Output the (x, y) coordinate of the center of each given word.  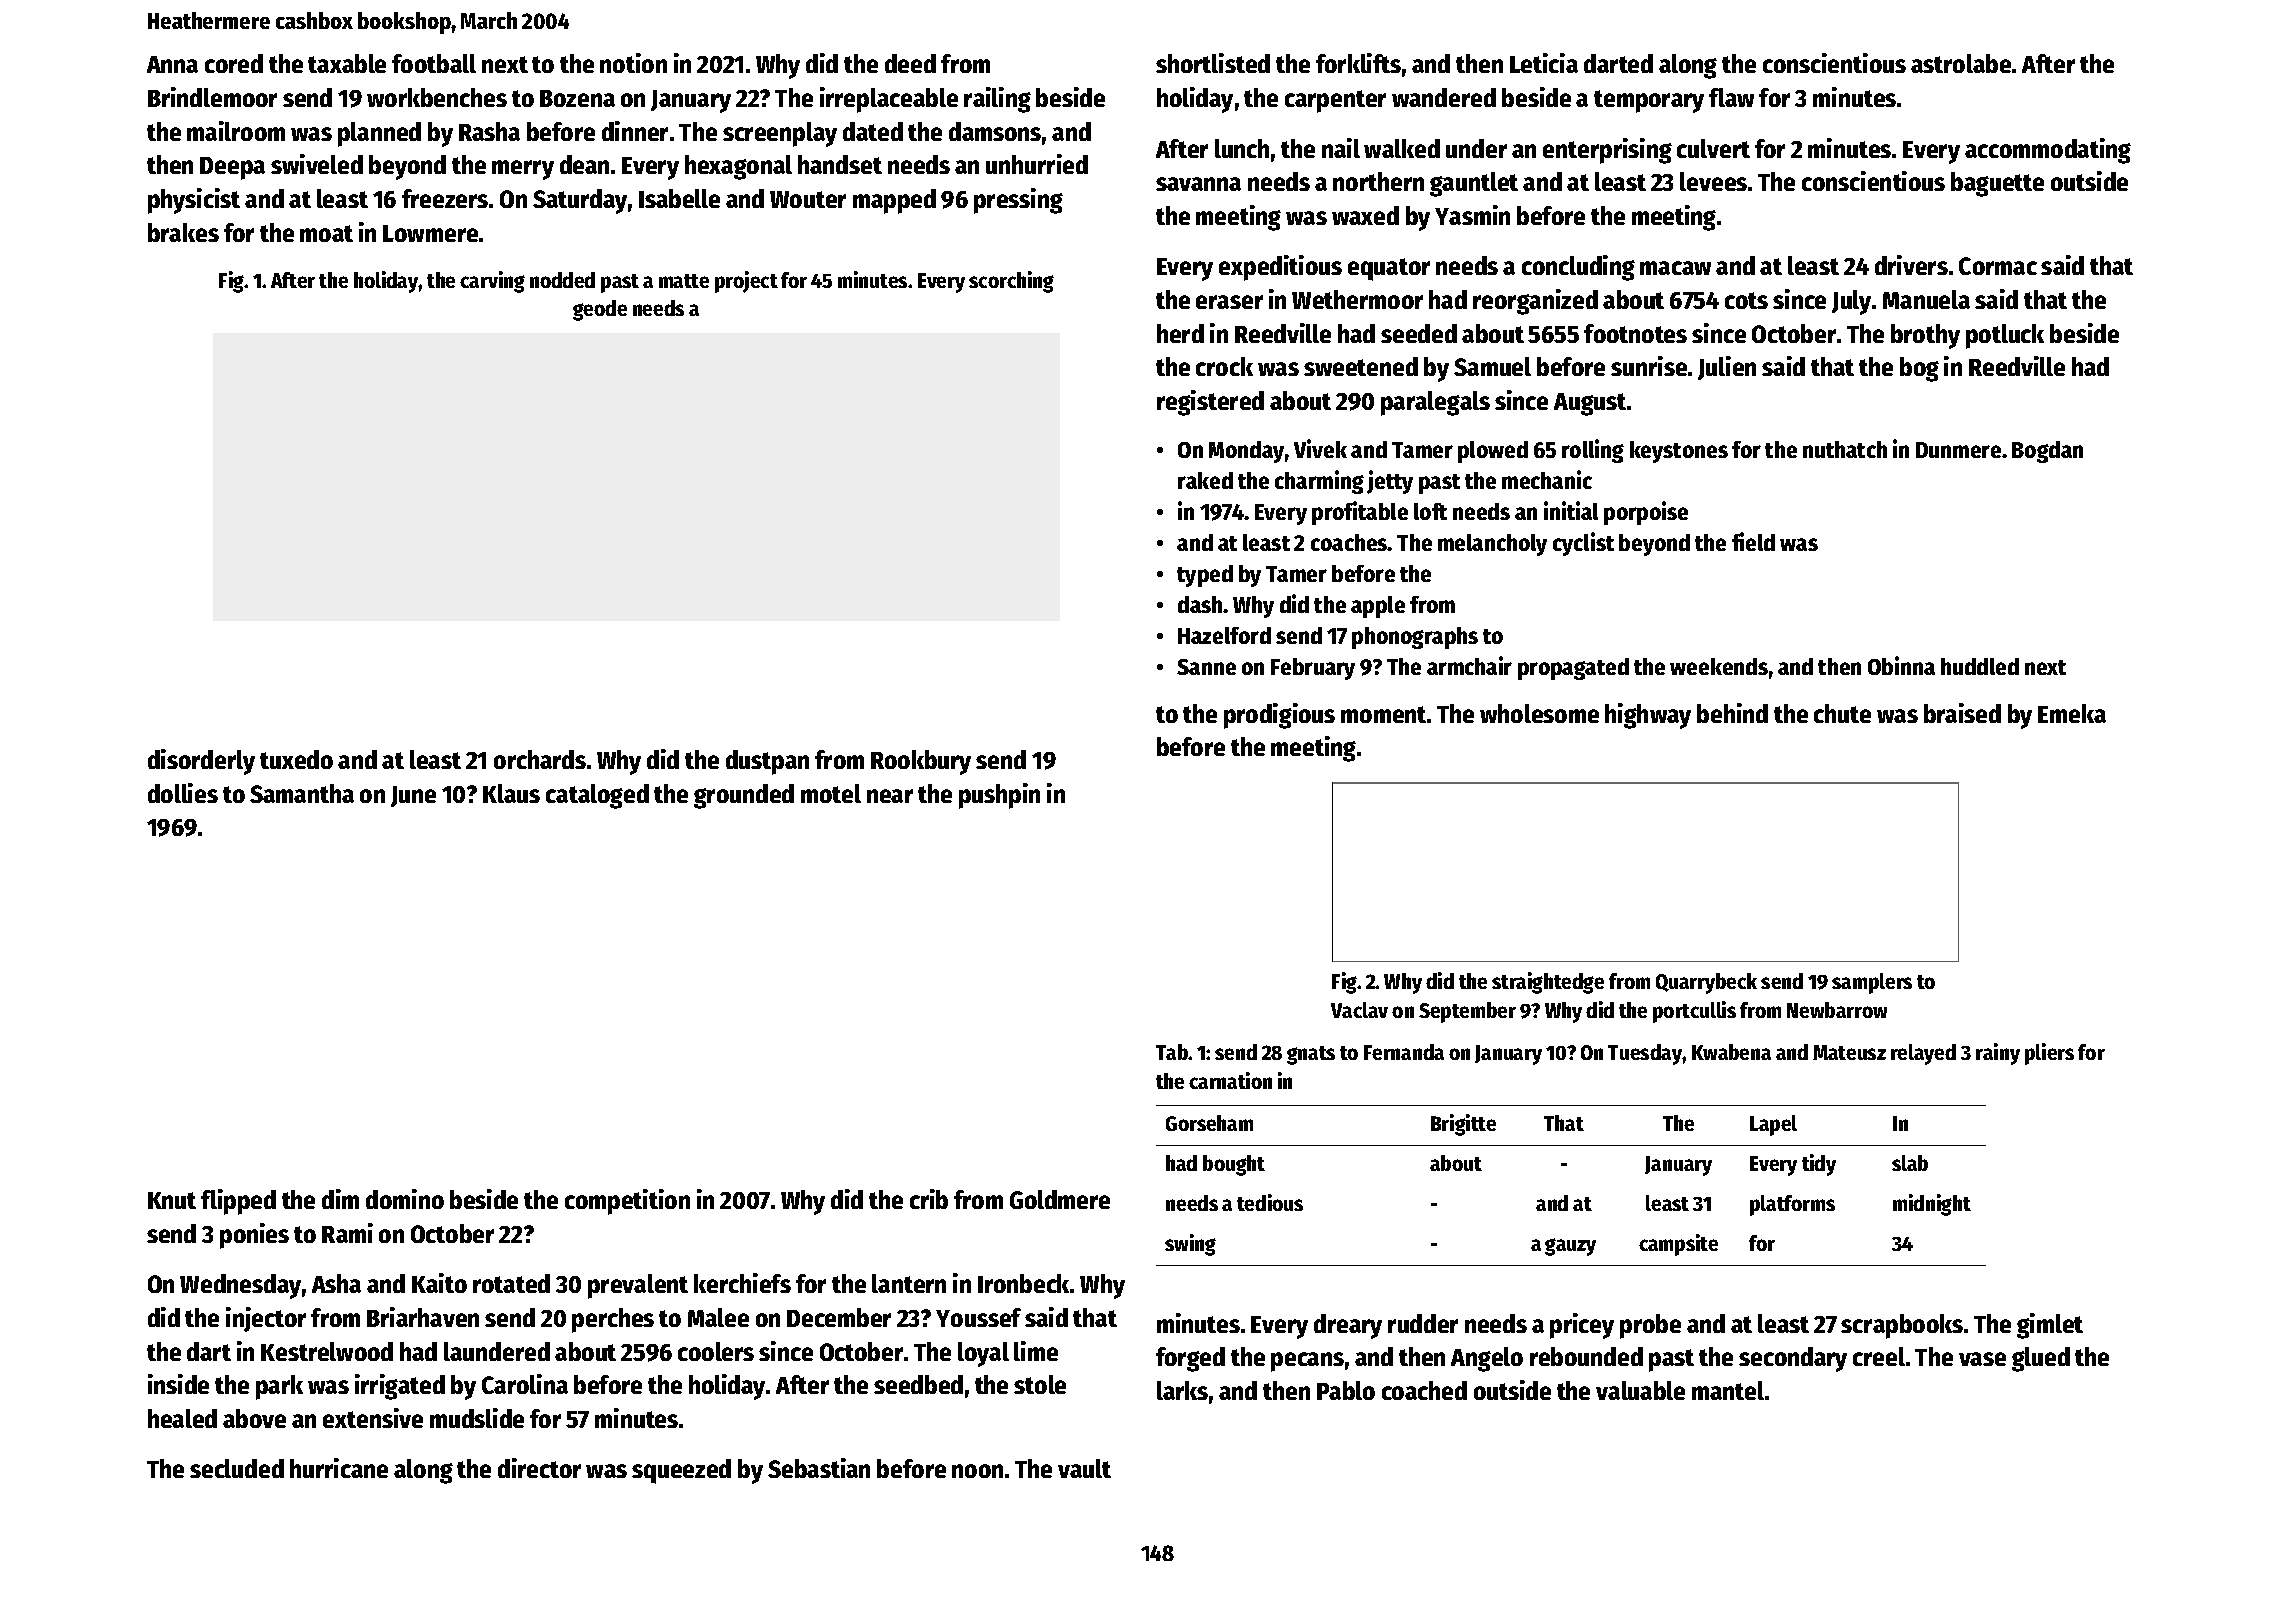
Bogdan (2047, 452)
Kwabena (1731, 1052)
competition (627, 1202)
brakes (183, 232)
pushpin (999, 796)
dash (1201, 604)
